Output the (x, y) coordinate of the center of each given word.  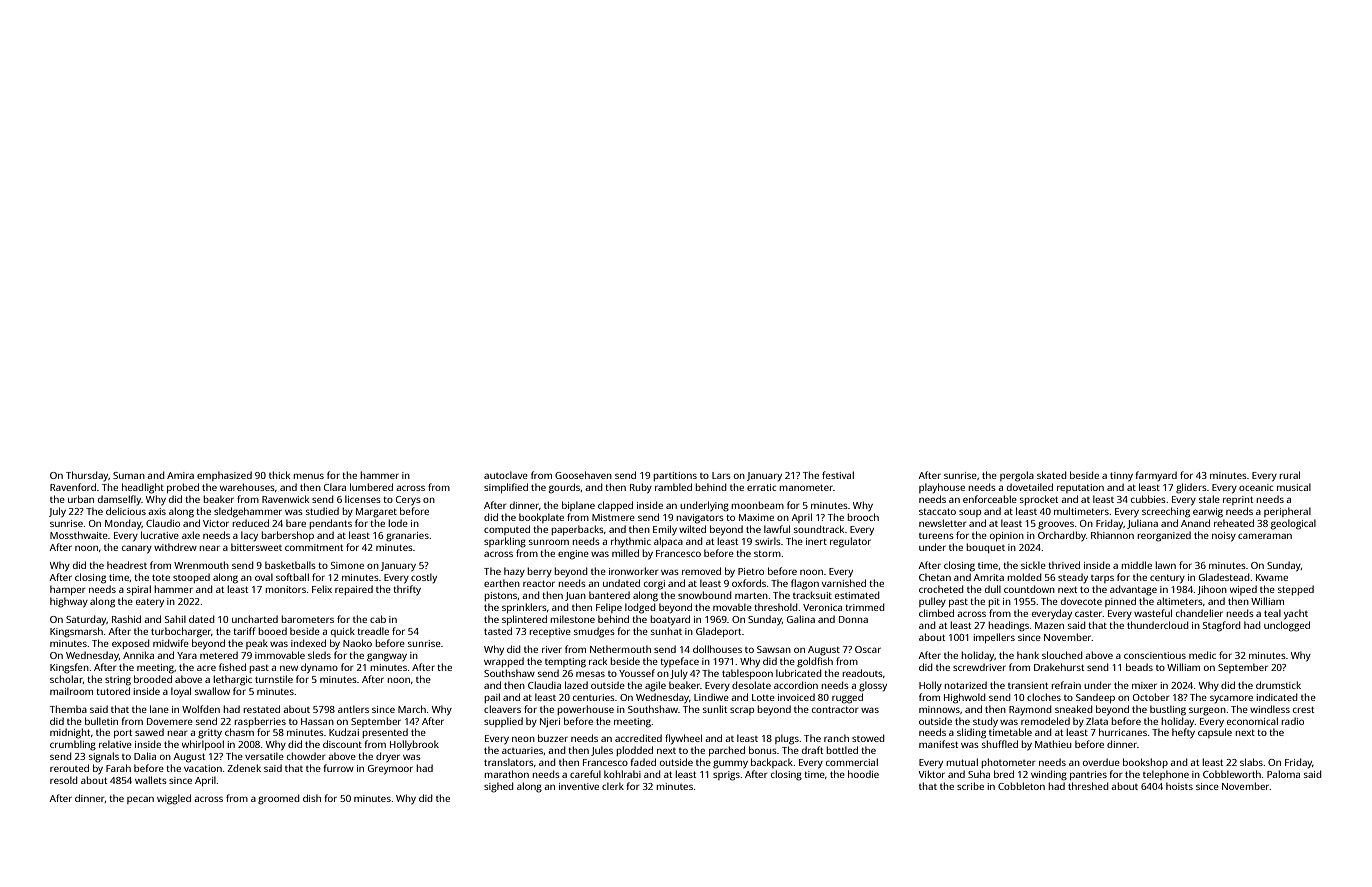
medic (1202, 655)
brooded (153, 679)
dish (312, 798)
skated (1052, 475)
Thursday (87, 476)
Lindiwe (711, 697)
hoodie (863, 774)
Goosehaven (583, 475)
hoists (1179, 786)
